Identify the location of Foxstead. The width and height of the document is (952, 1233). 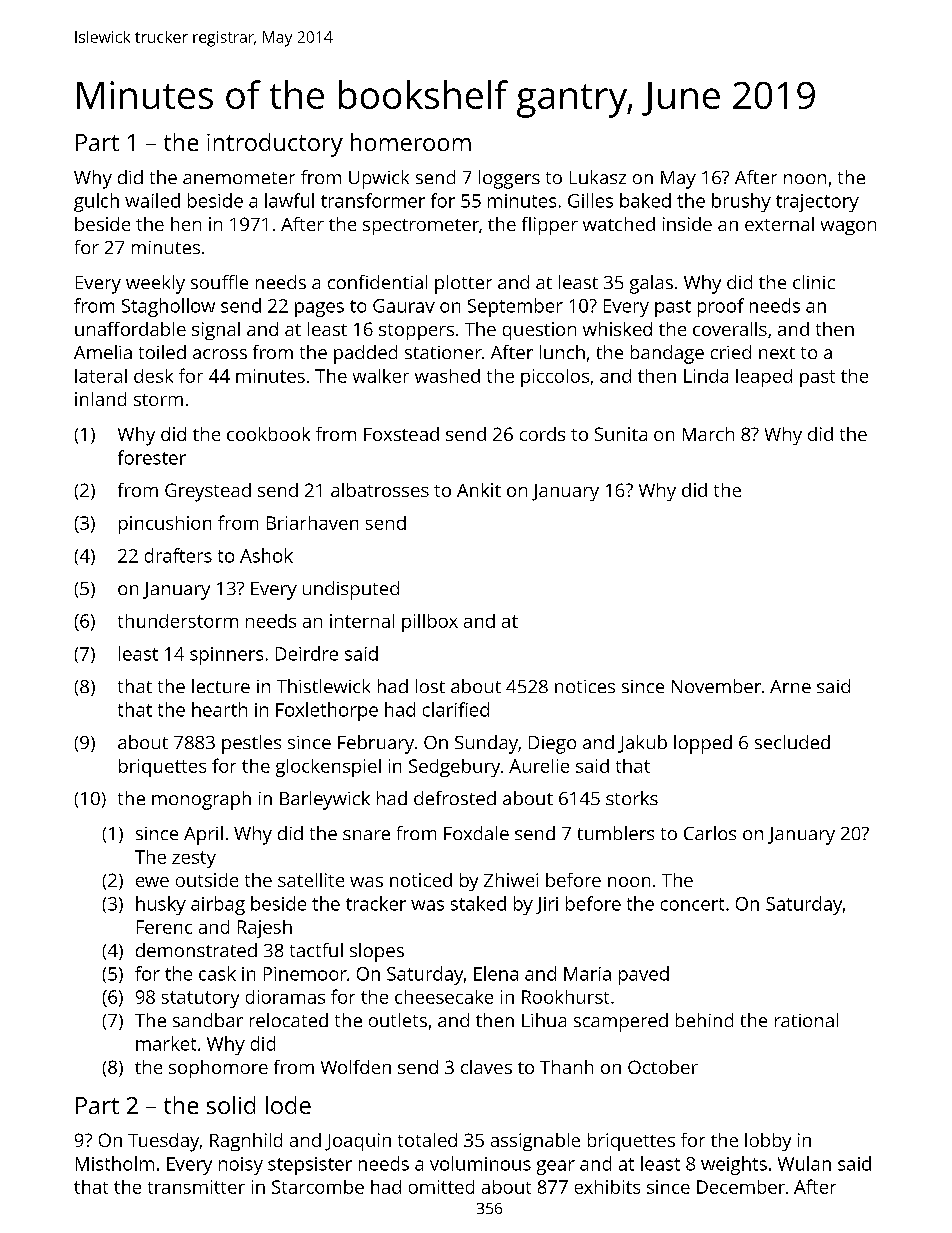
(401, 434).
